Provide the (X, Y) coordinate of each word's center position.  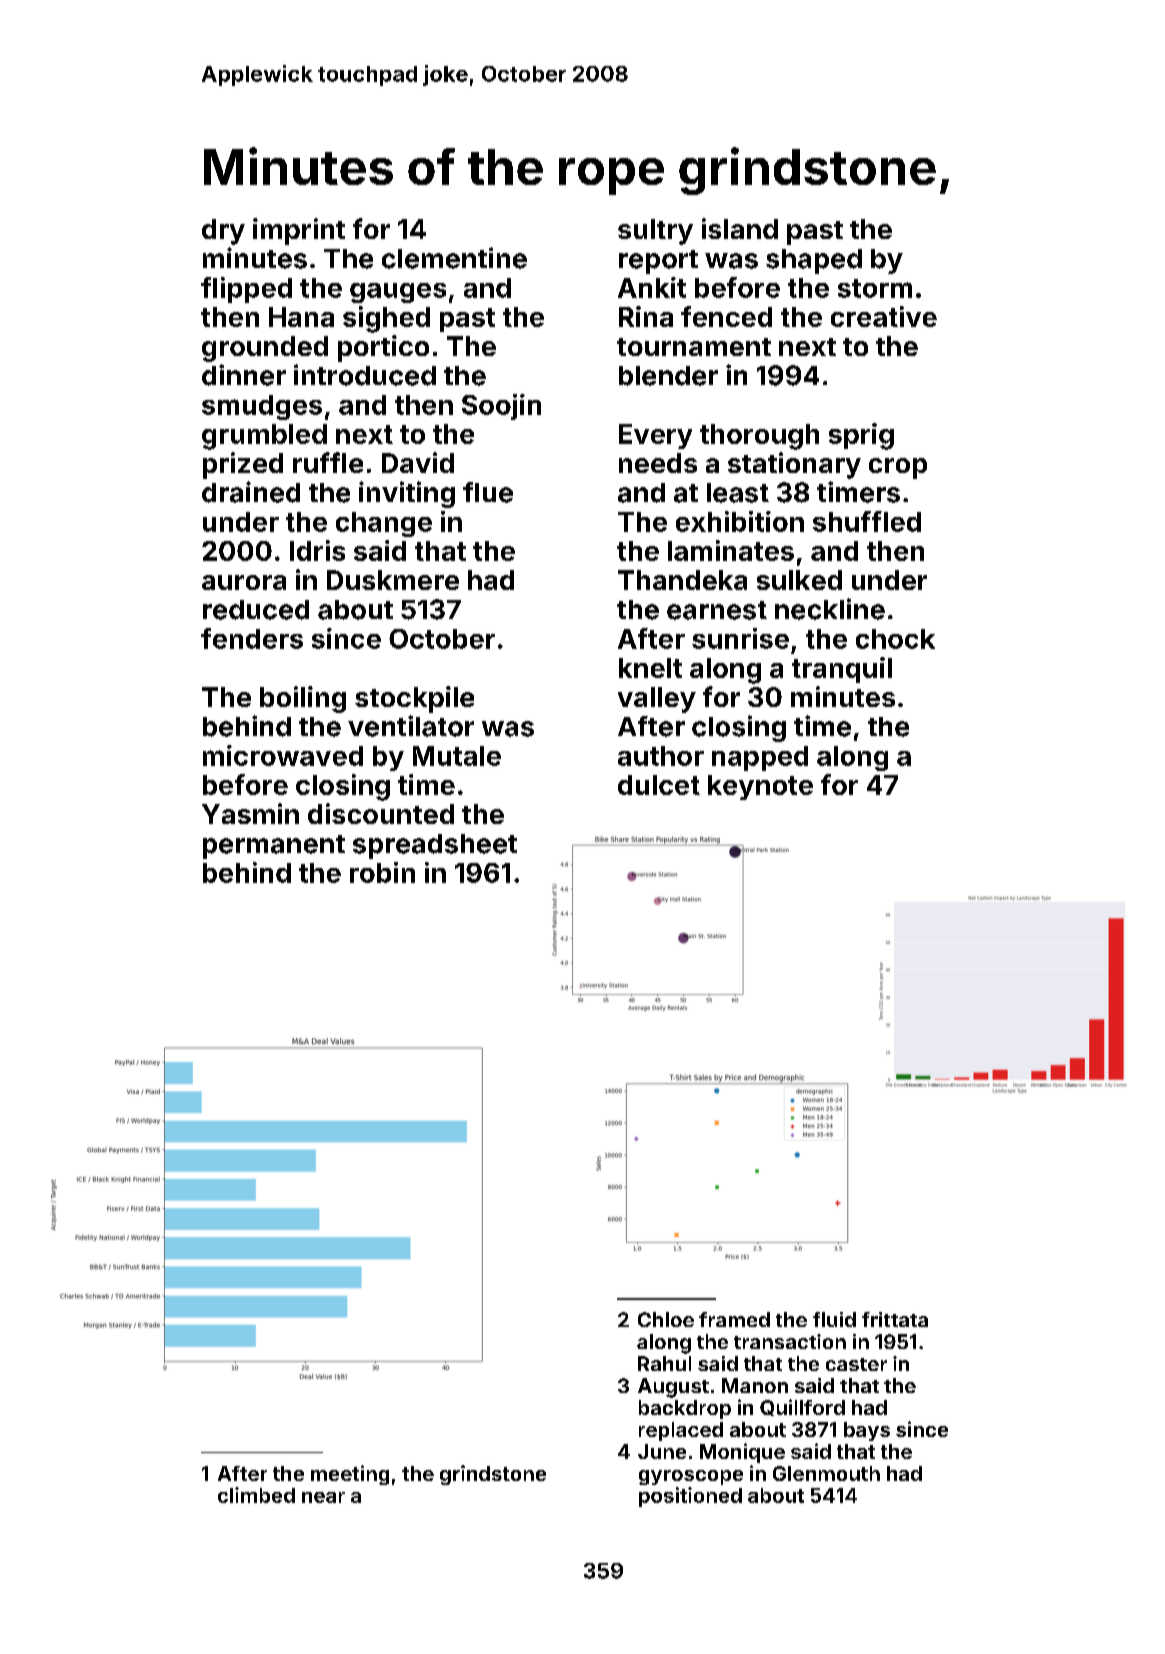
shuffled (867, 521)
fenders (252, 638)
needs (658, 463)
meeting (350, 1475)
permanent (274, 847)
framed (734, 1319)
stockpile (414, 699)
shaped (814, 261)
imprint (299, 231)
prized (243, 465)
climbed (256, 1495)
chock (895, 639)
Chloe (666, 1319)
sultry (655, 232)
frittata (895, 1319)
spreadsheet (435, 846)
